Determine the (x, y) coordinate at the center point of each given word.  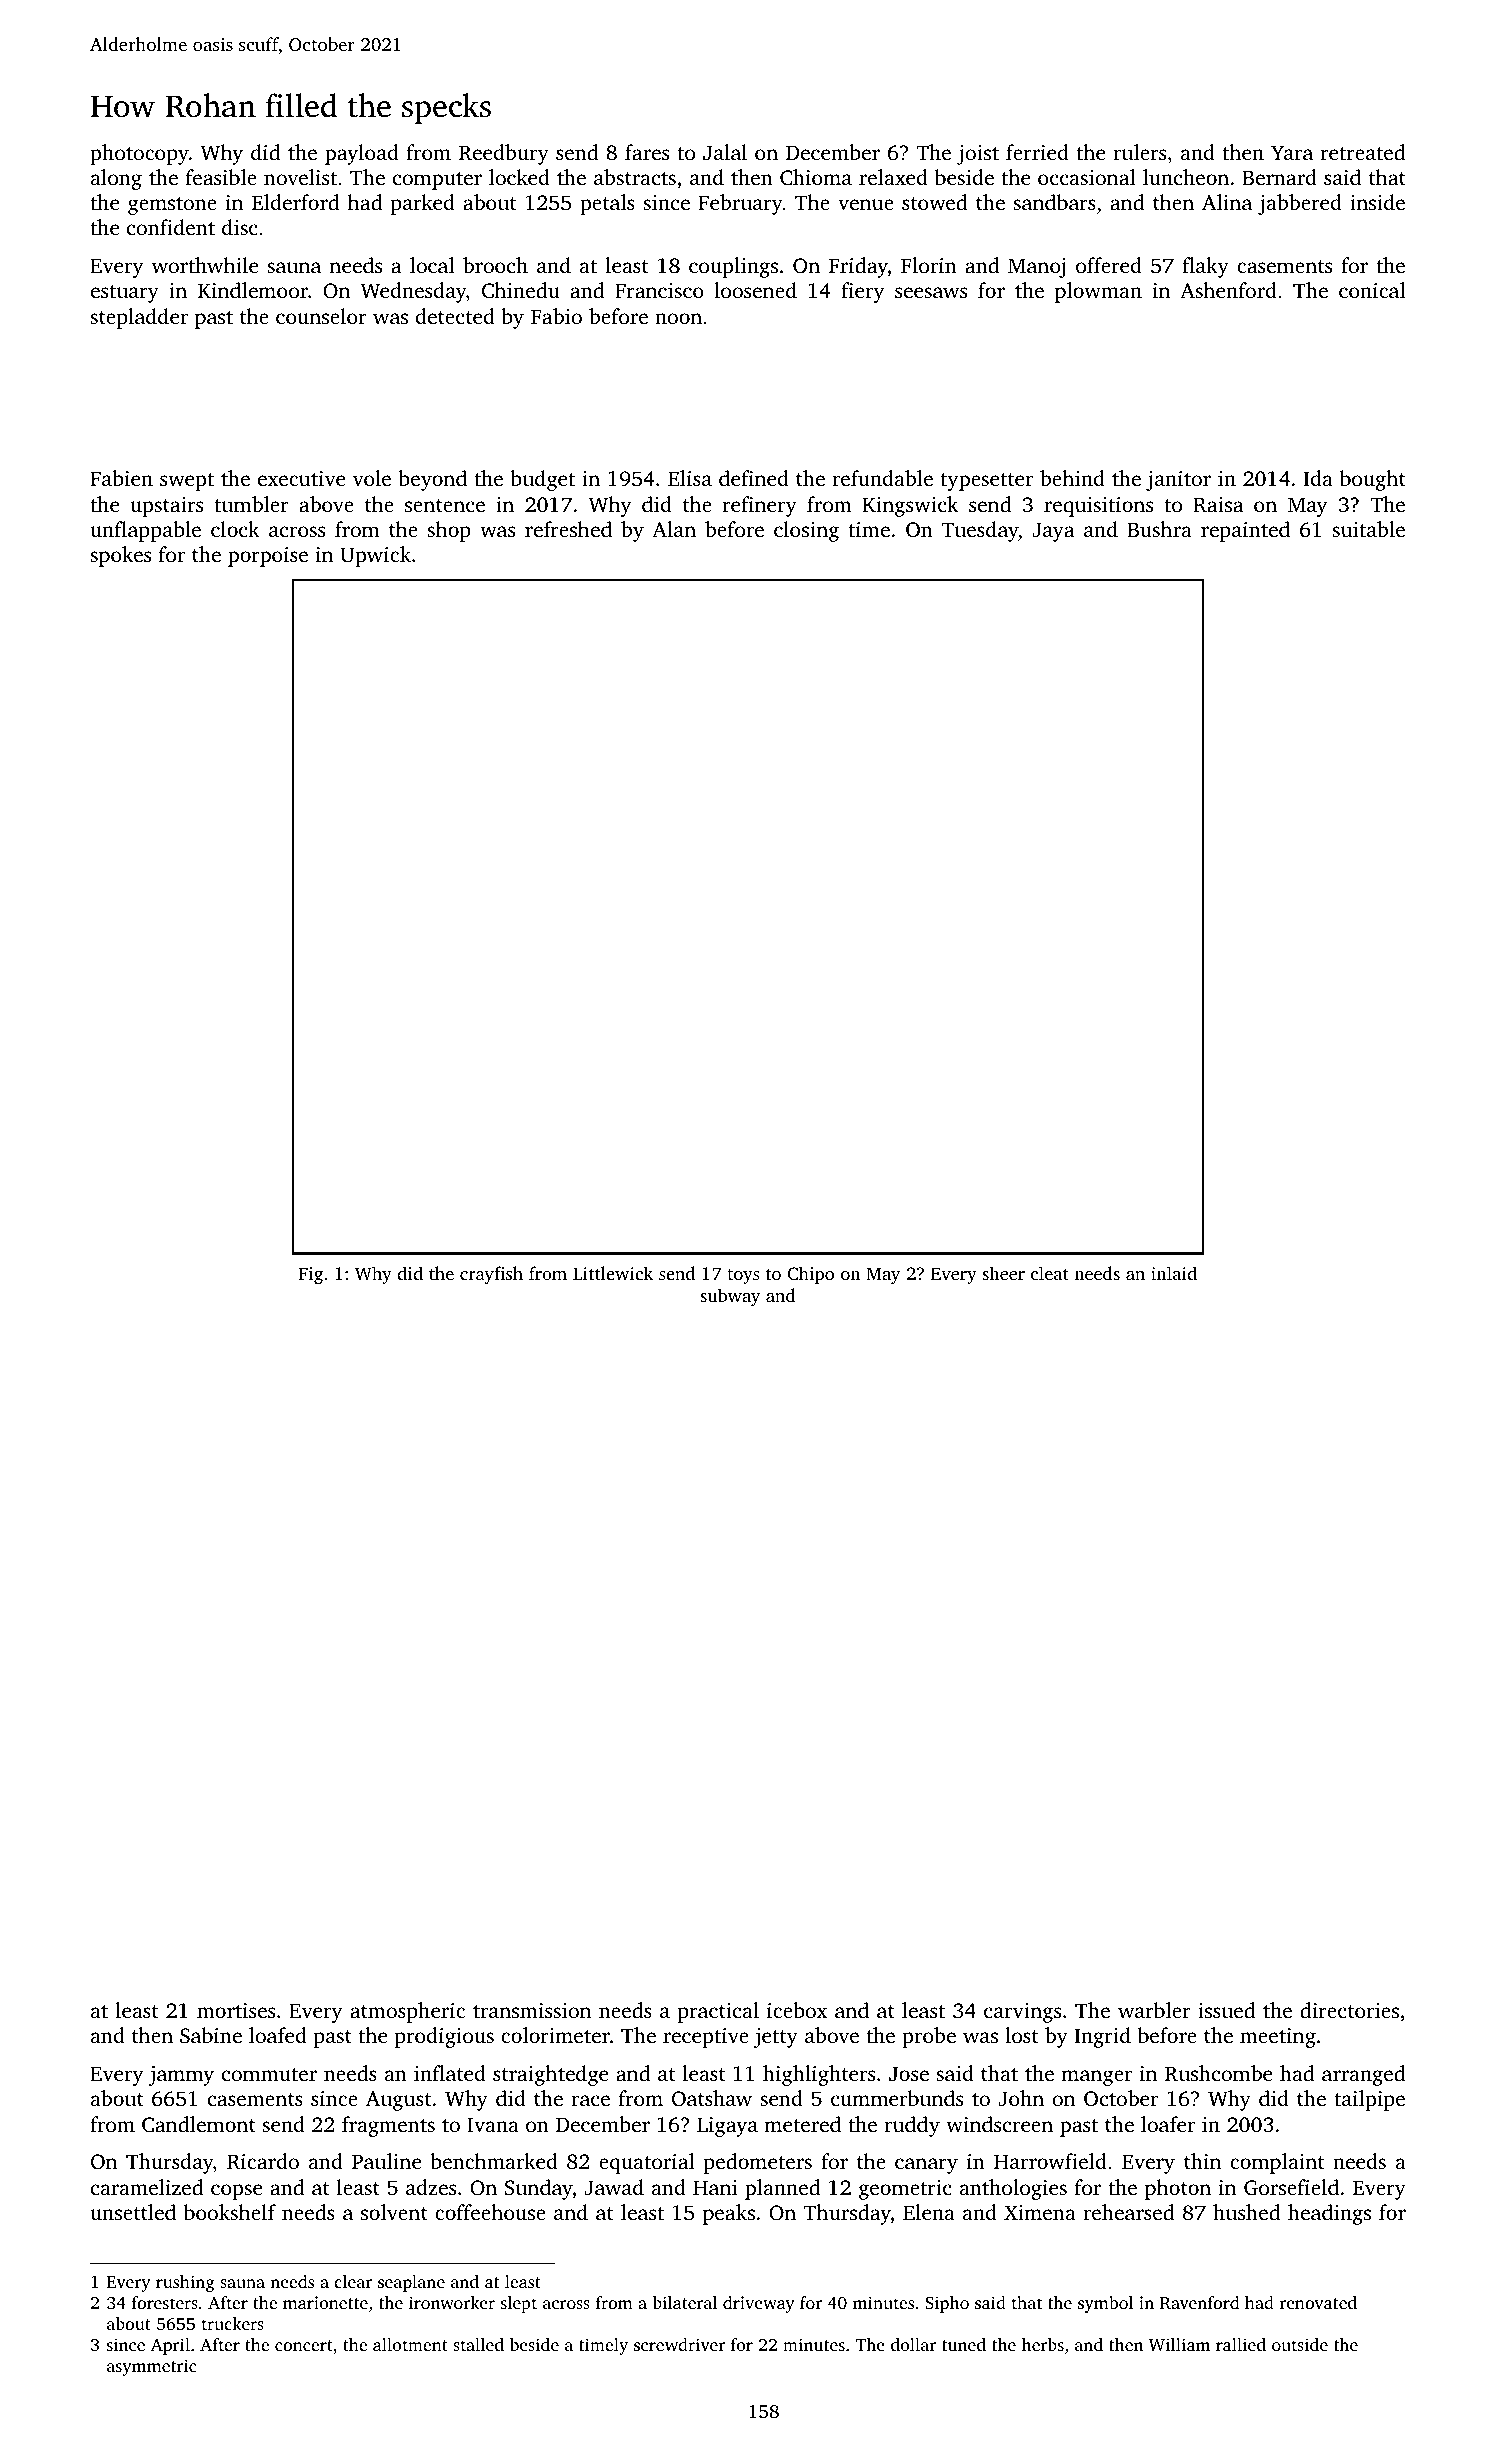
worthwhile (205, 265)
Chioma (816, 177)
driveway (759, 2304)
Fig (311, 1275)
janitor (1178, 481)
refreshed (568, 529)
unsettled (133, 2212)
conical (1372, 290)
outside (1300, 2344)
